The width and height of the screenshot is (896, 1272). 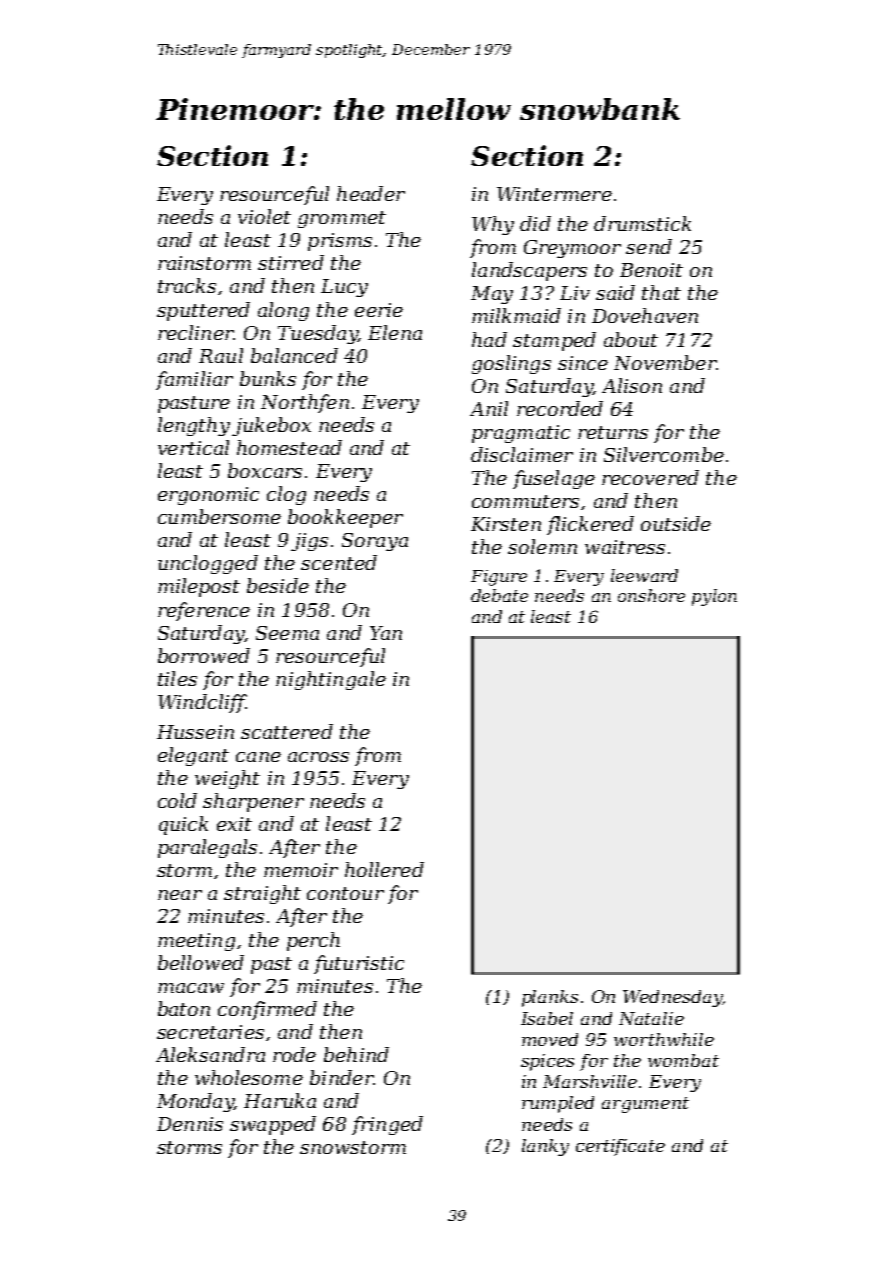 What do you see at coordinates (371, 193) in the screenshot?
I see `header` at bounding box center [371, 193].
